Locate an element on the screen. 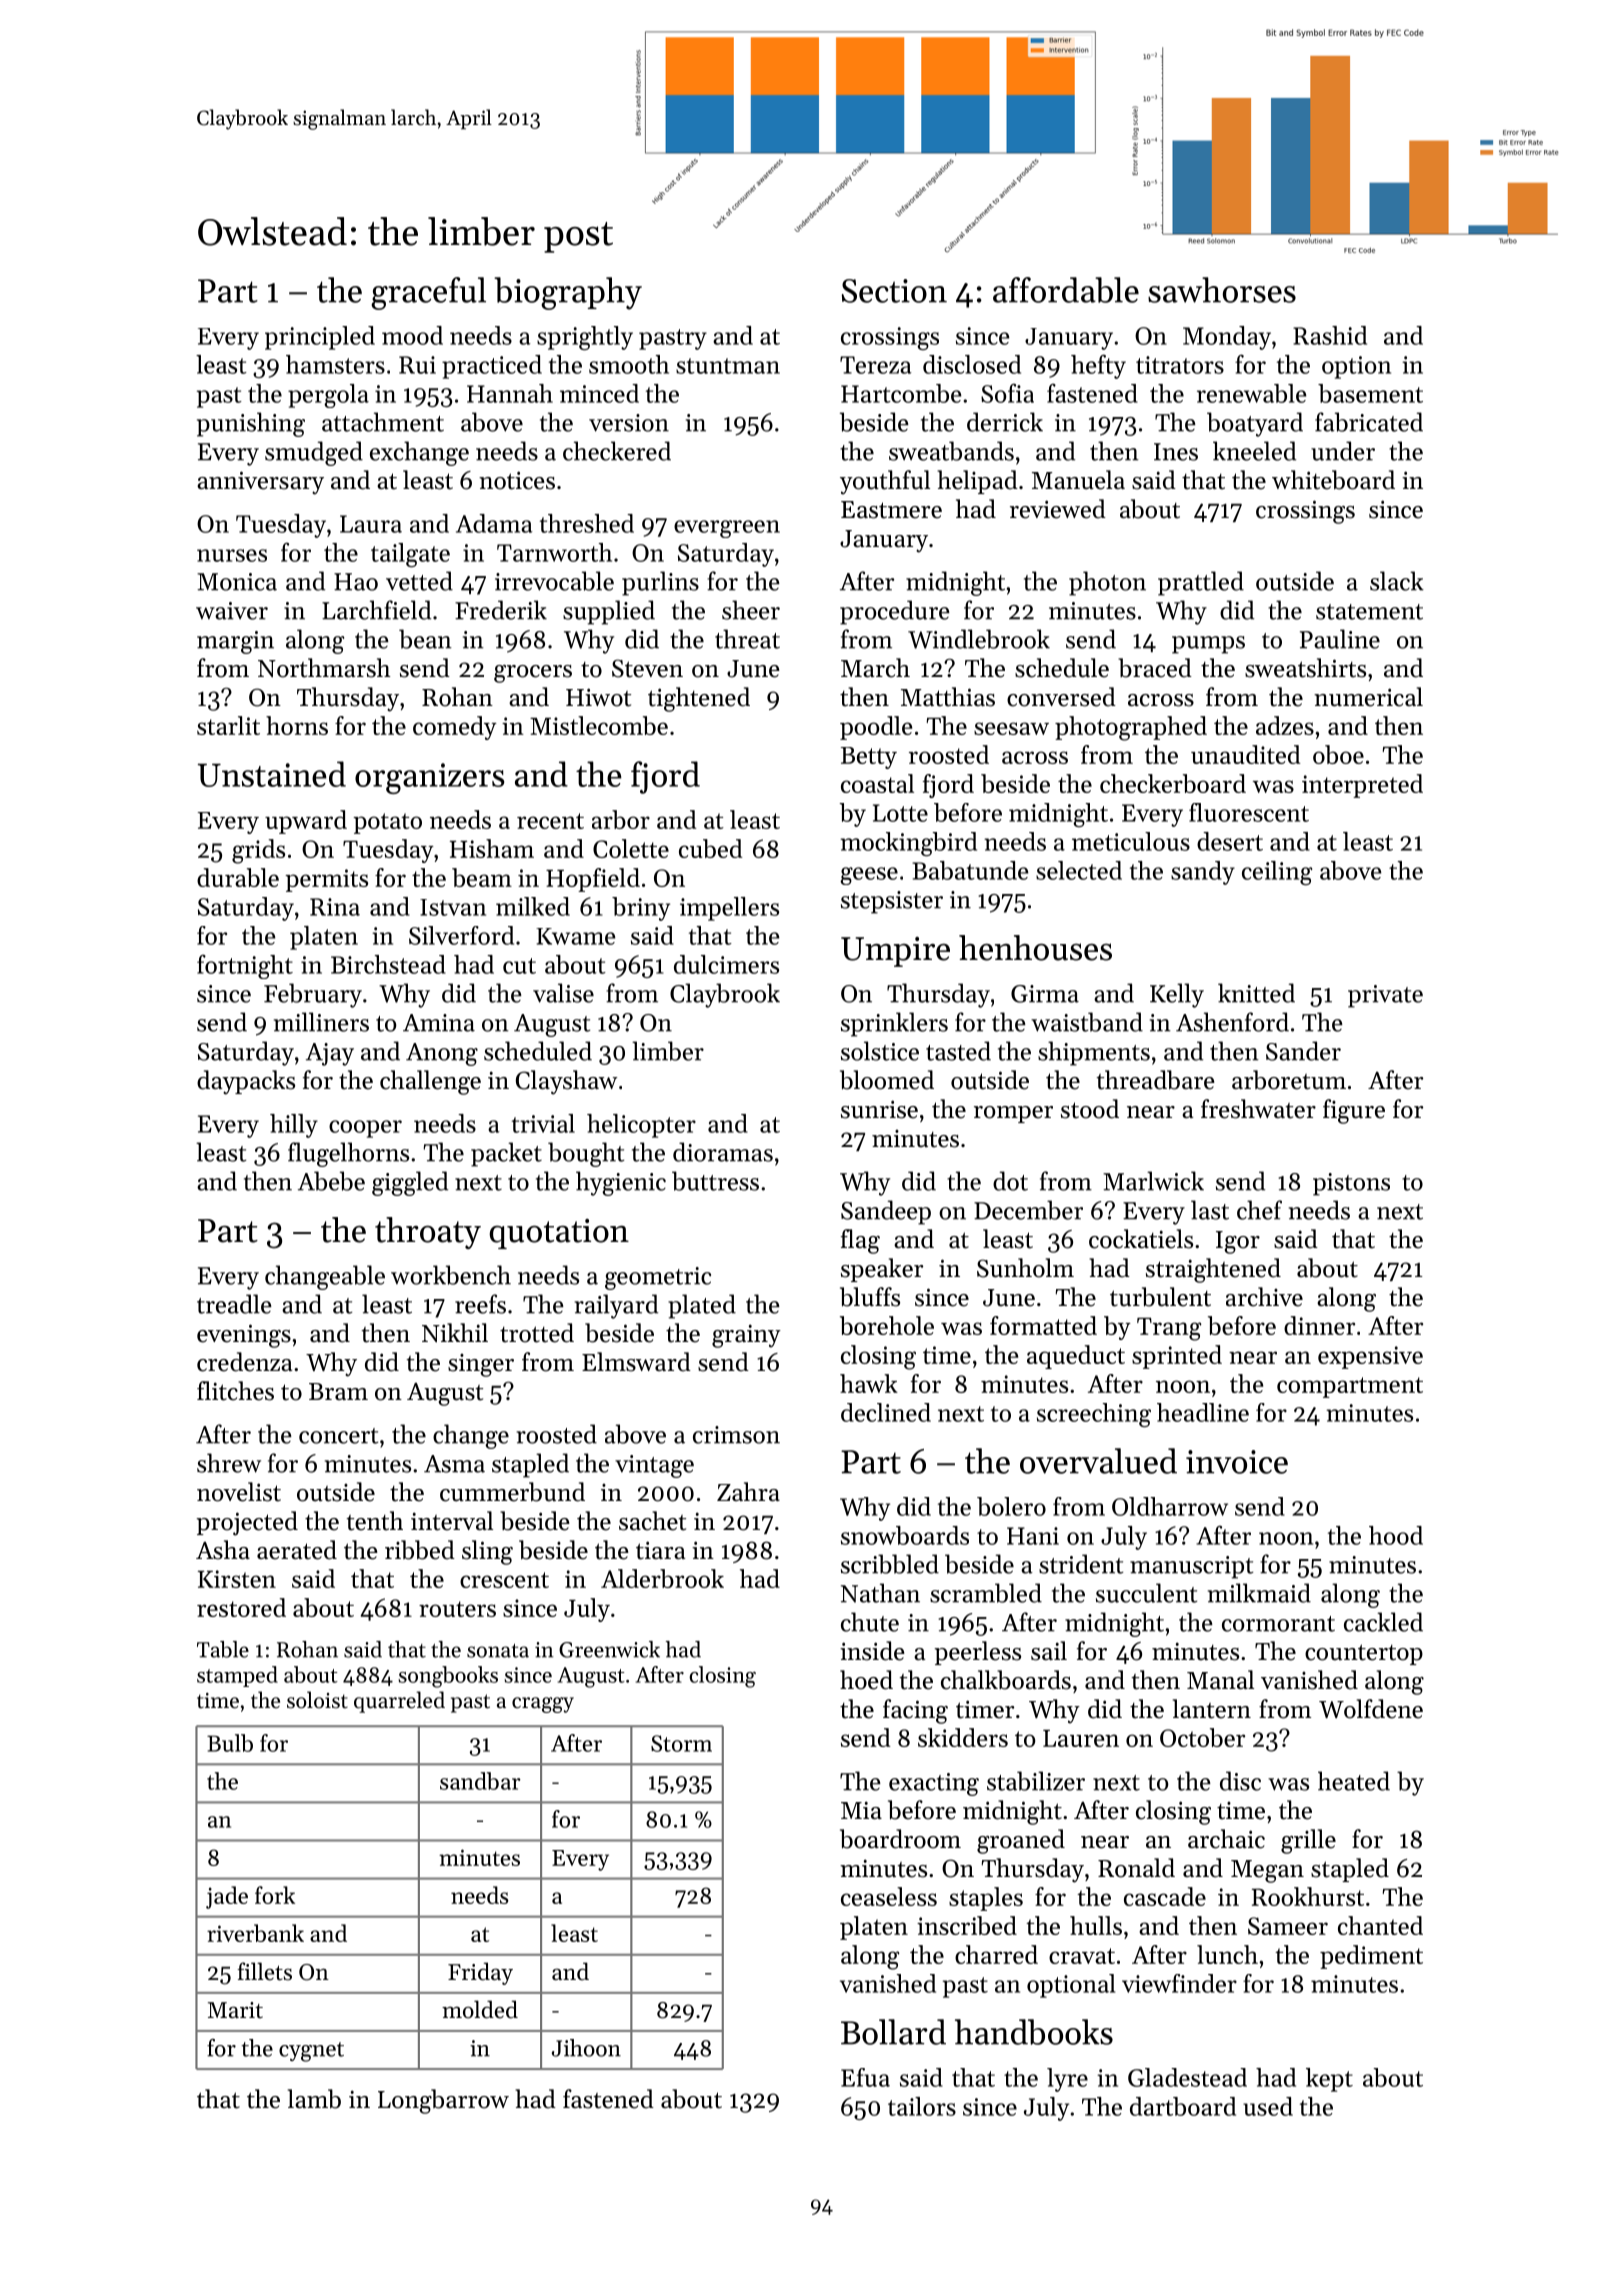 This screenshot has height=2292, width=1620. expensive is located at coordinates (1370, 1357).
